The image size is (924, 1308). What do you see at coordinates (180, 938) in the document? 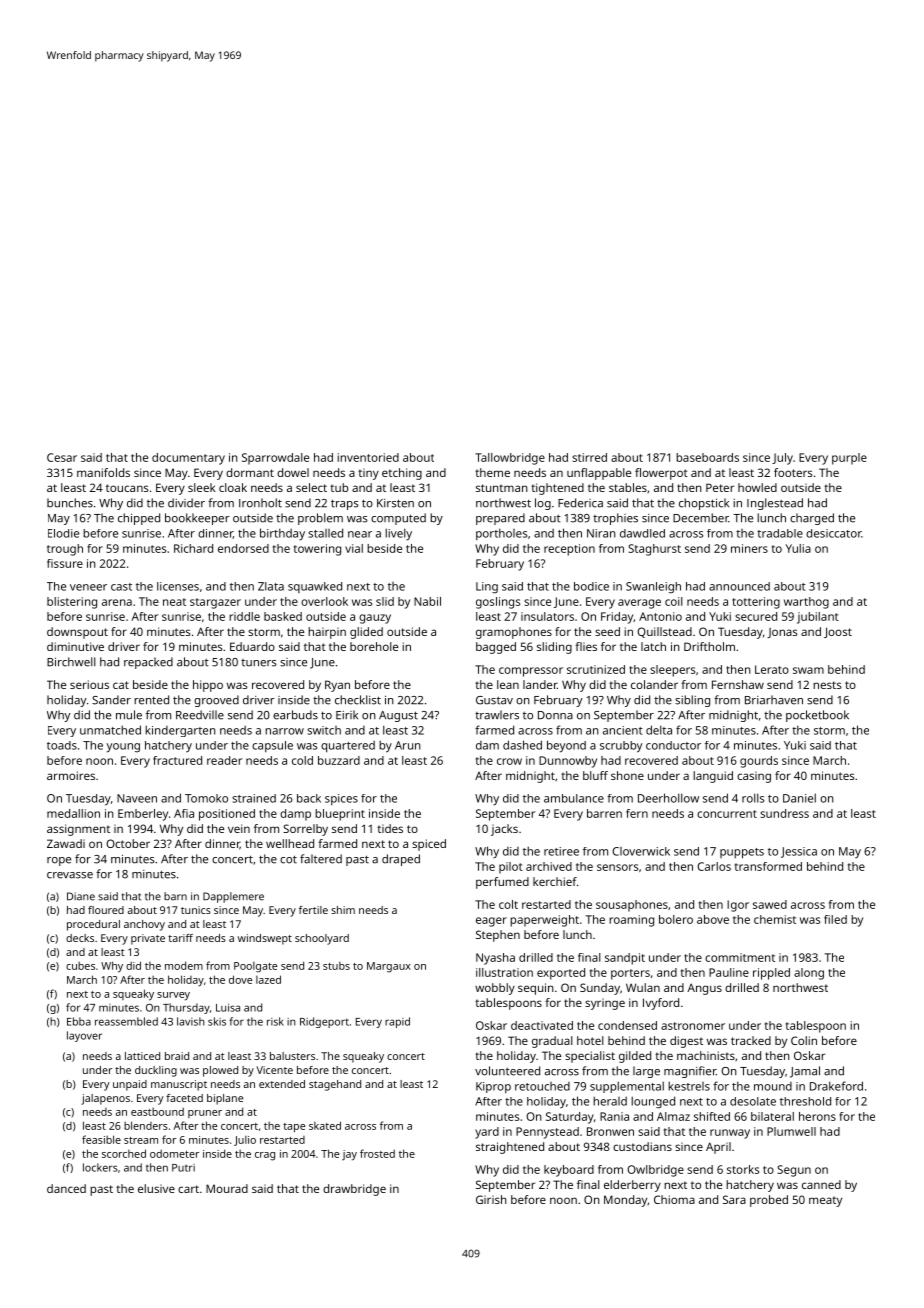
I see `tariff` at bounding box center [180, 938].
